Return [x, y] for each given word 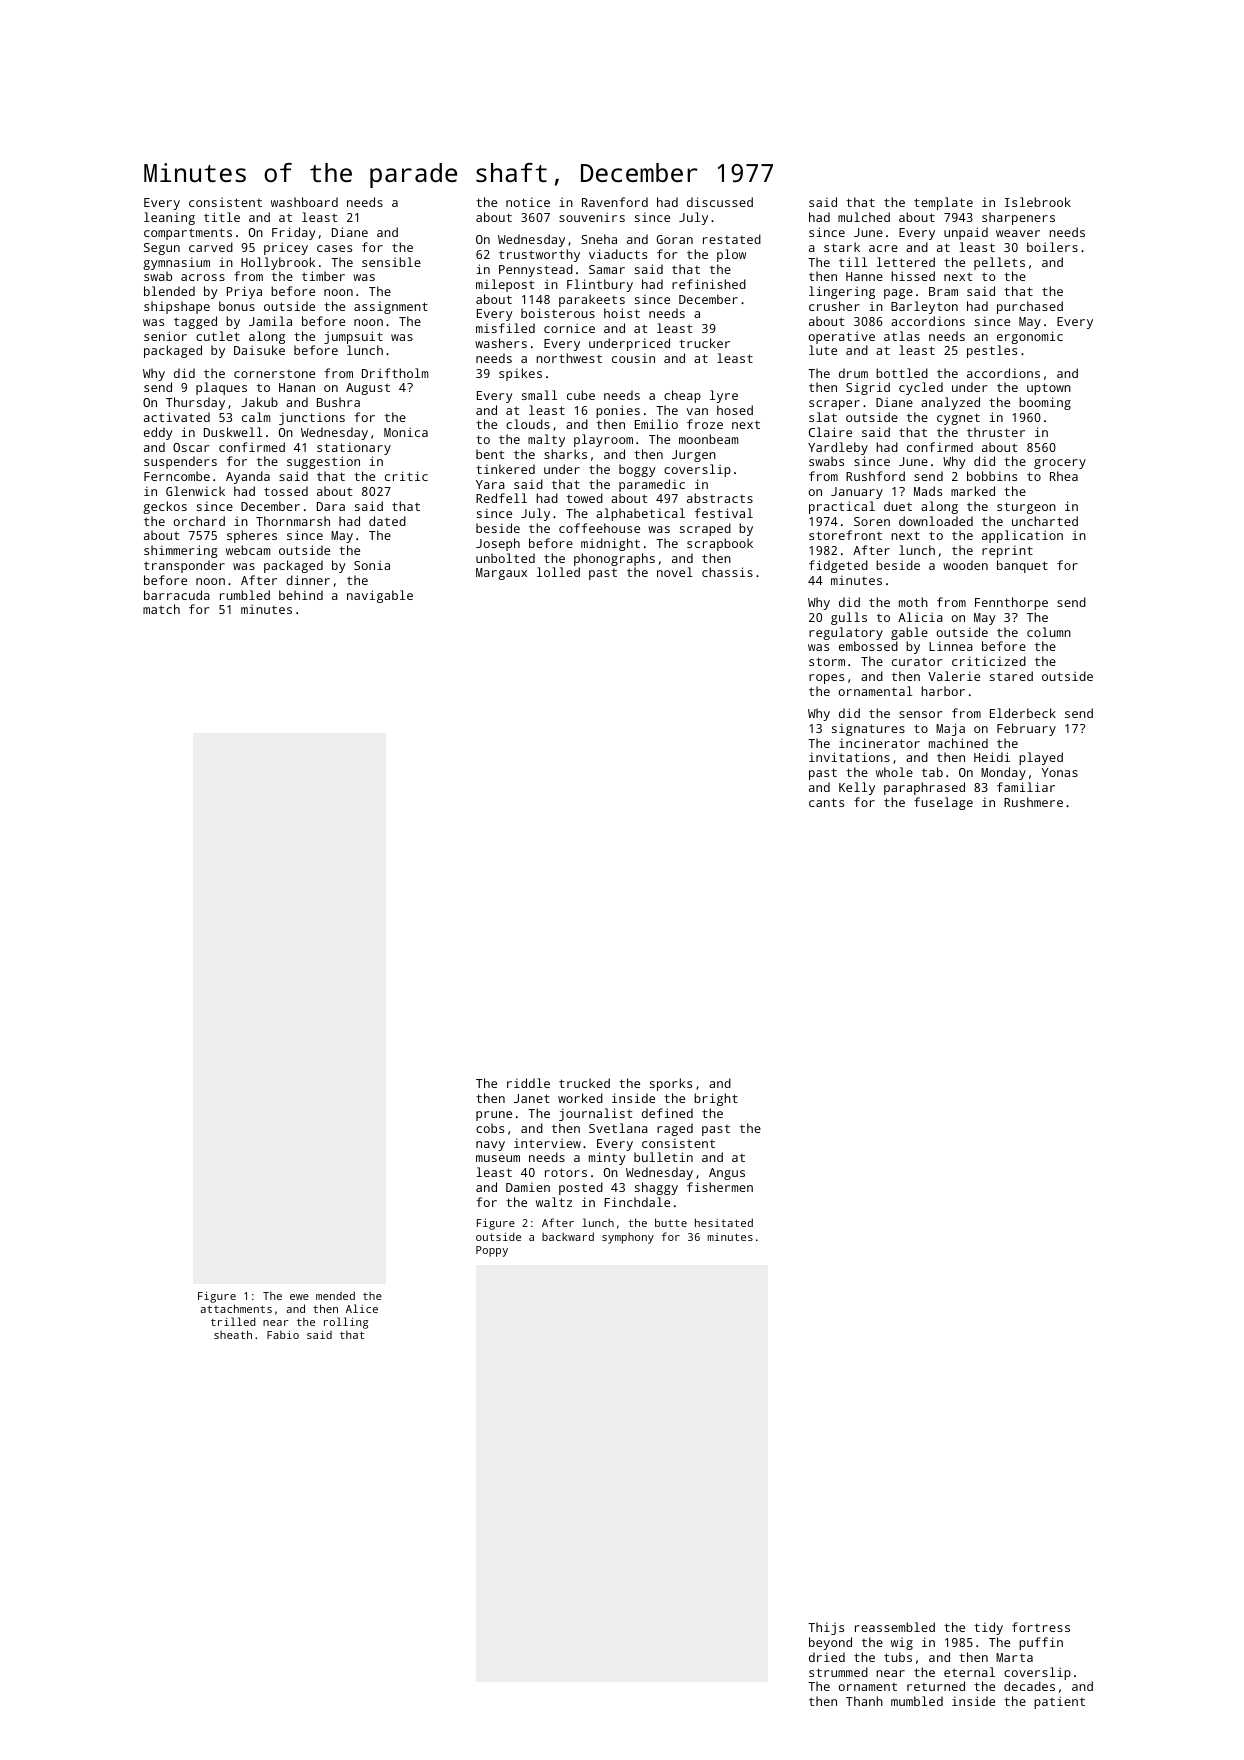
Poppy [492, 1251]
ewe [299, 1297]
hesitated [724, 1222]
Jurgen [694, 456]
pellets [999, 263]
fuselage [943, 803]
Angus [727, 1174]
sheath [233, 1334]
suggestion [323, 462]
